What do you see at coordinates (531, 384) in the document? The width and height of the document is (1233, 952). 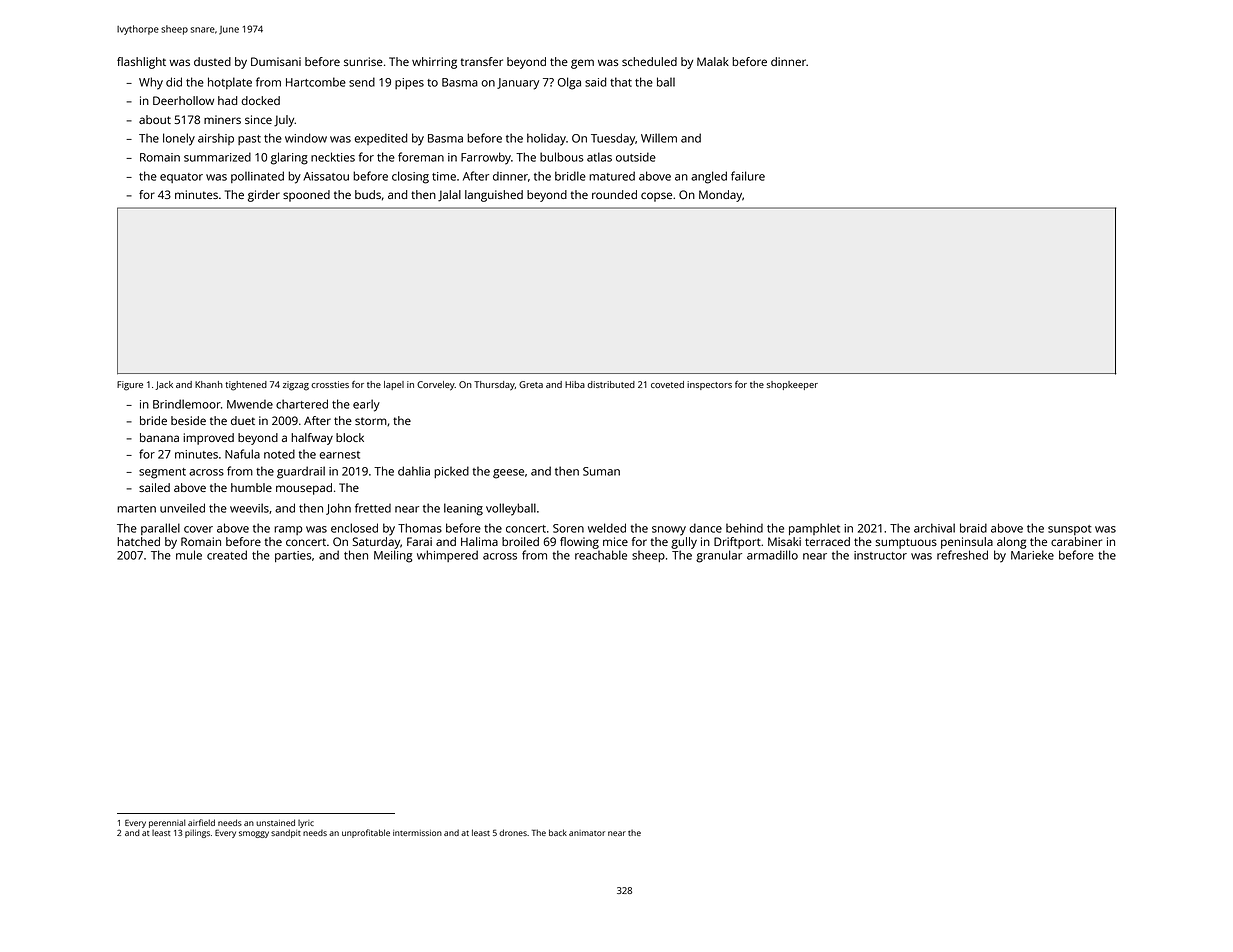 I see `Greta` at bounding box center [531, 384].
